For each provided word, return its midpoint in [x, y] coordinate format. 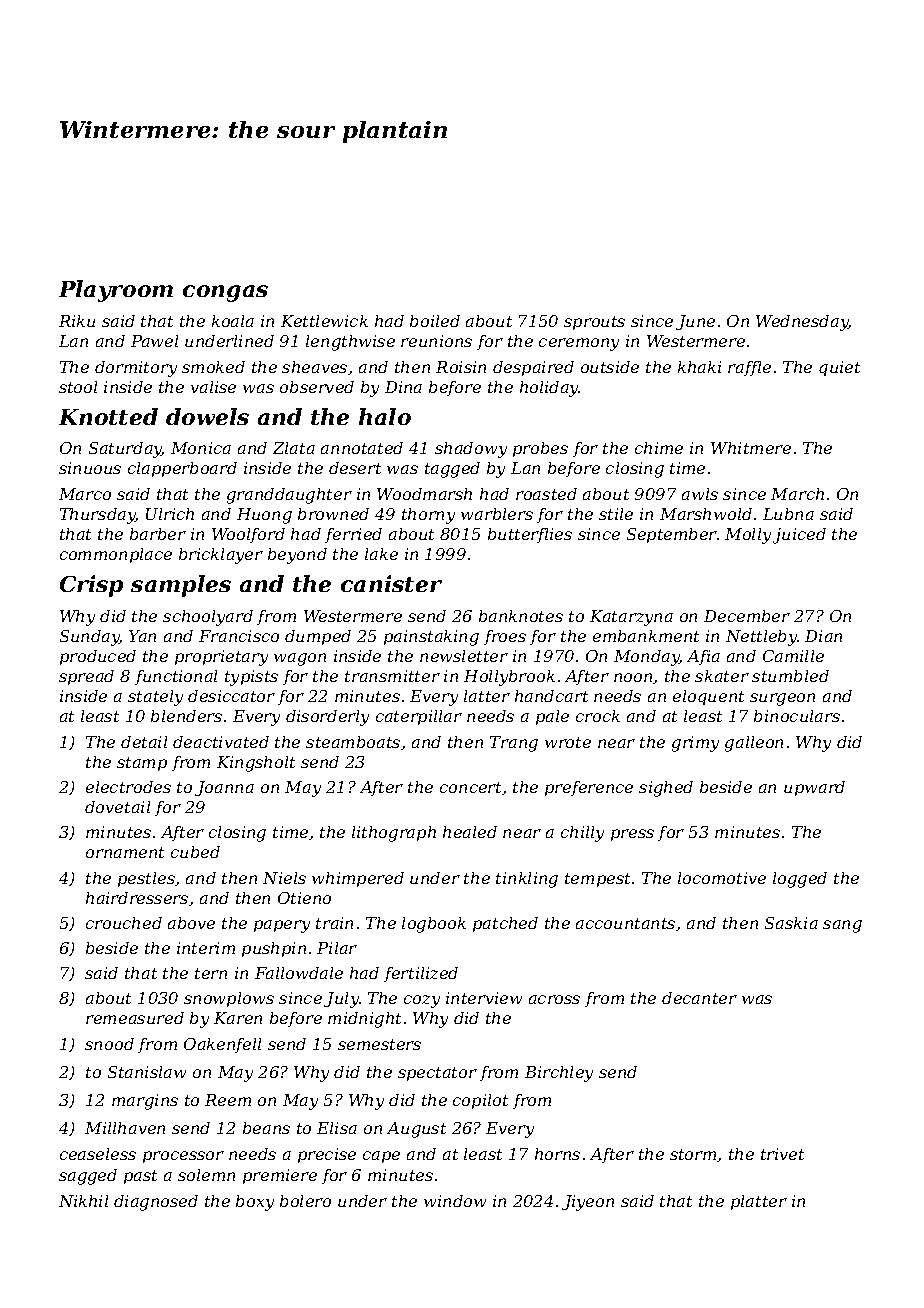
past [140, 1177]
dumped [318, 637]
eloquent [708, 697]
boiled [435, 321]
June [695, 322]
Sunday [90, 638]
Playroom [116, 291]
